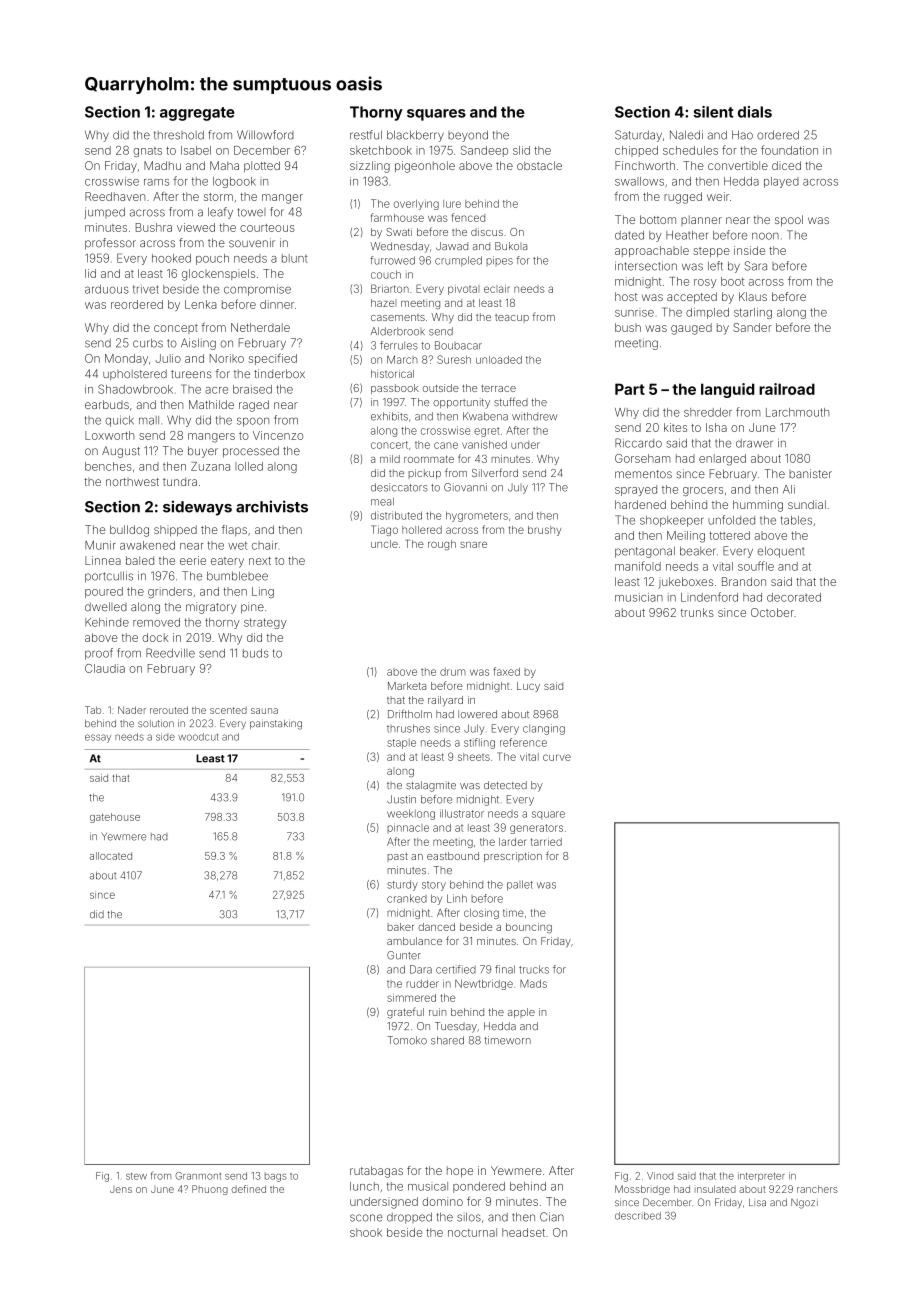 This image has width=924, height=1308. Describe the element at coordinates (452, 246) in the image. I see `Jawad` at that location.
